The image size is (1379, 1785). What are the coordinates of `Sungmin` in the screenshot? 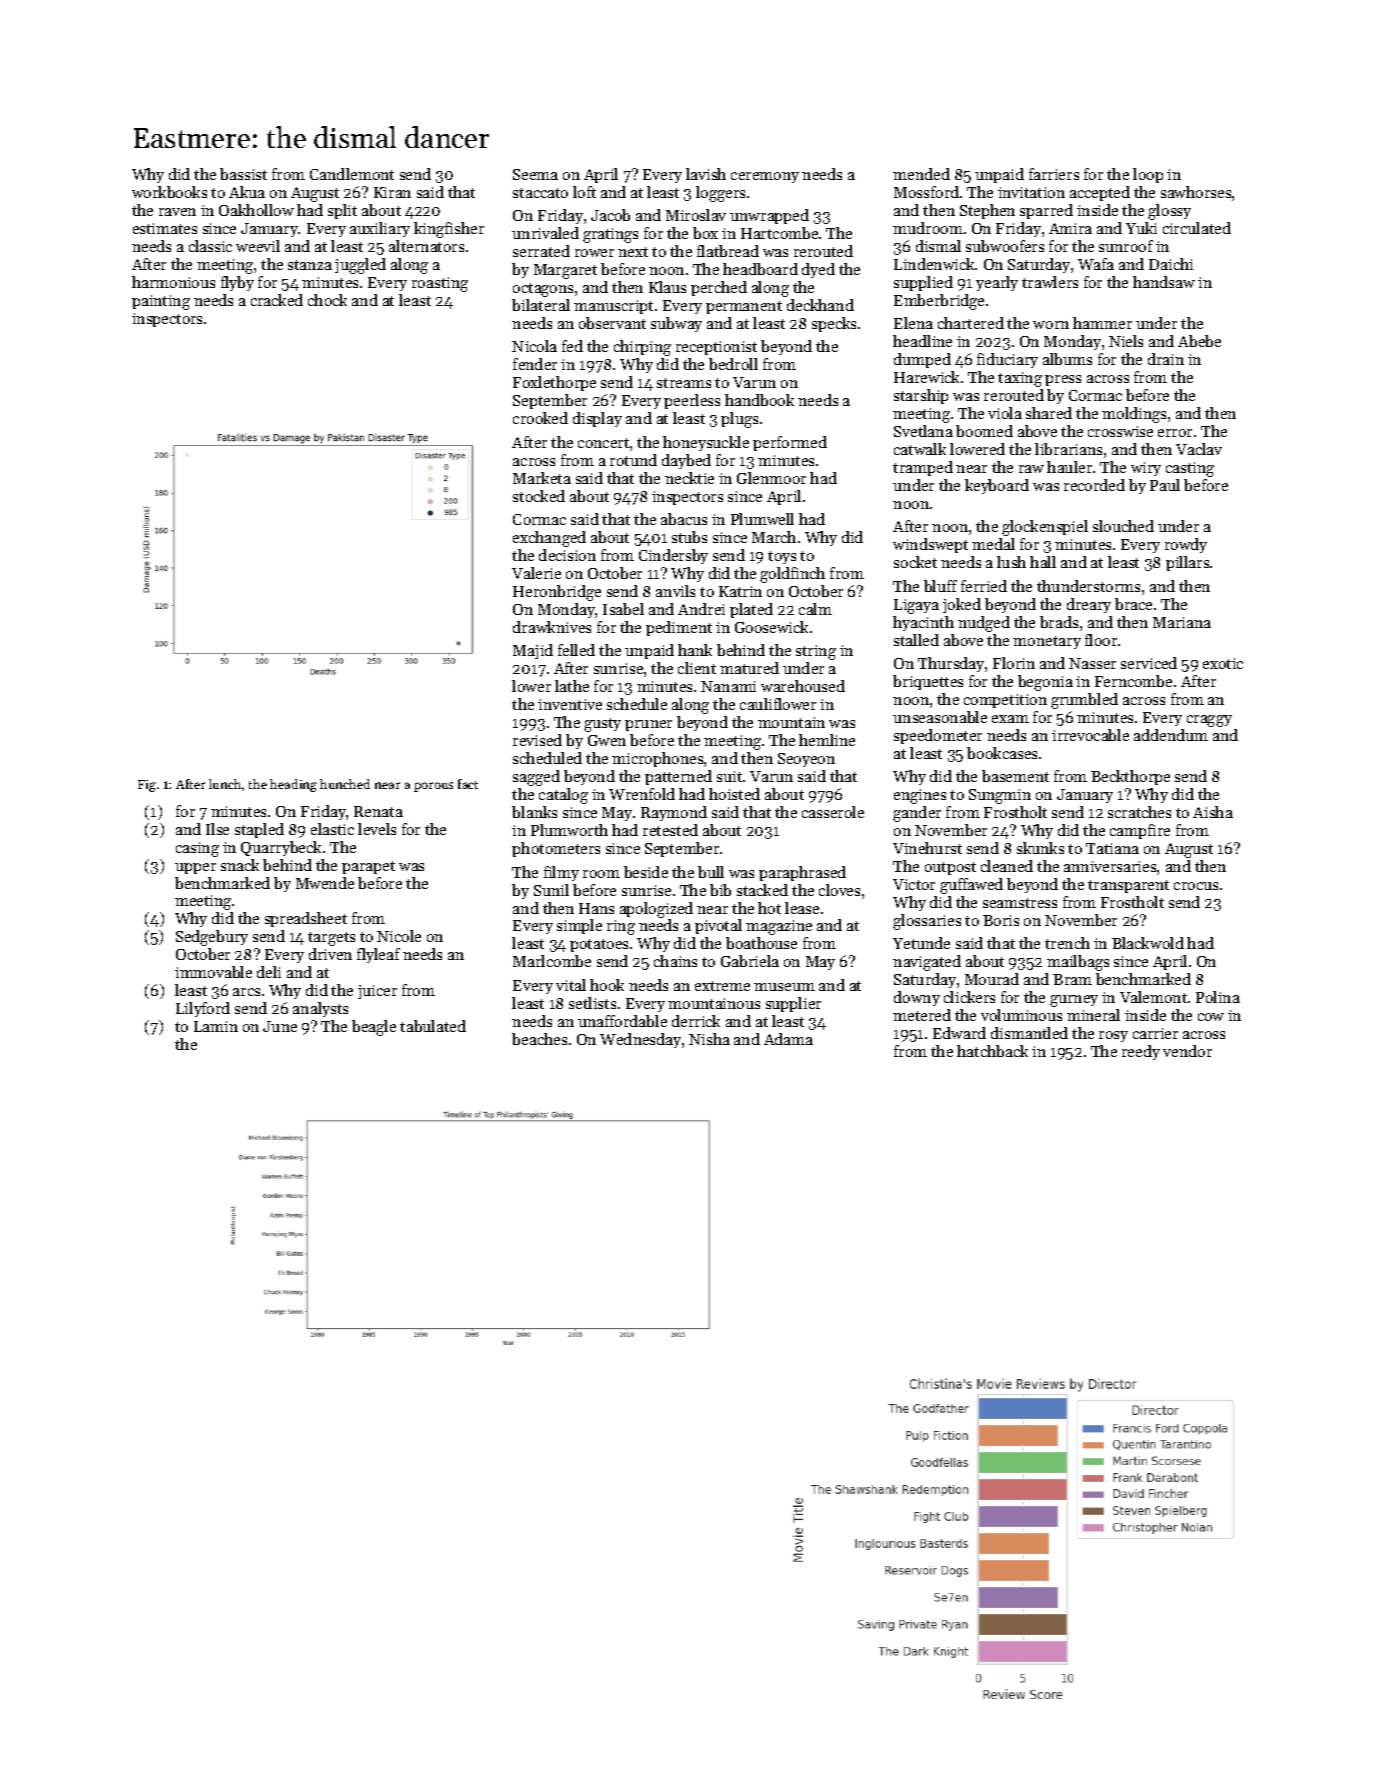 It's located at (1000, 796).
